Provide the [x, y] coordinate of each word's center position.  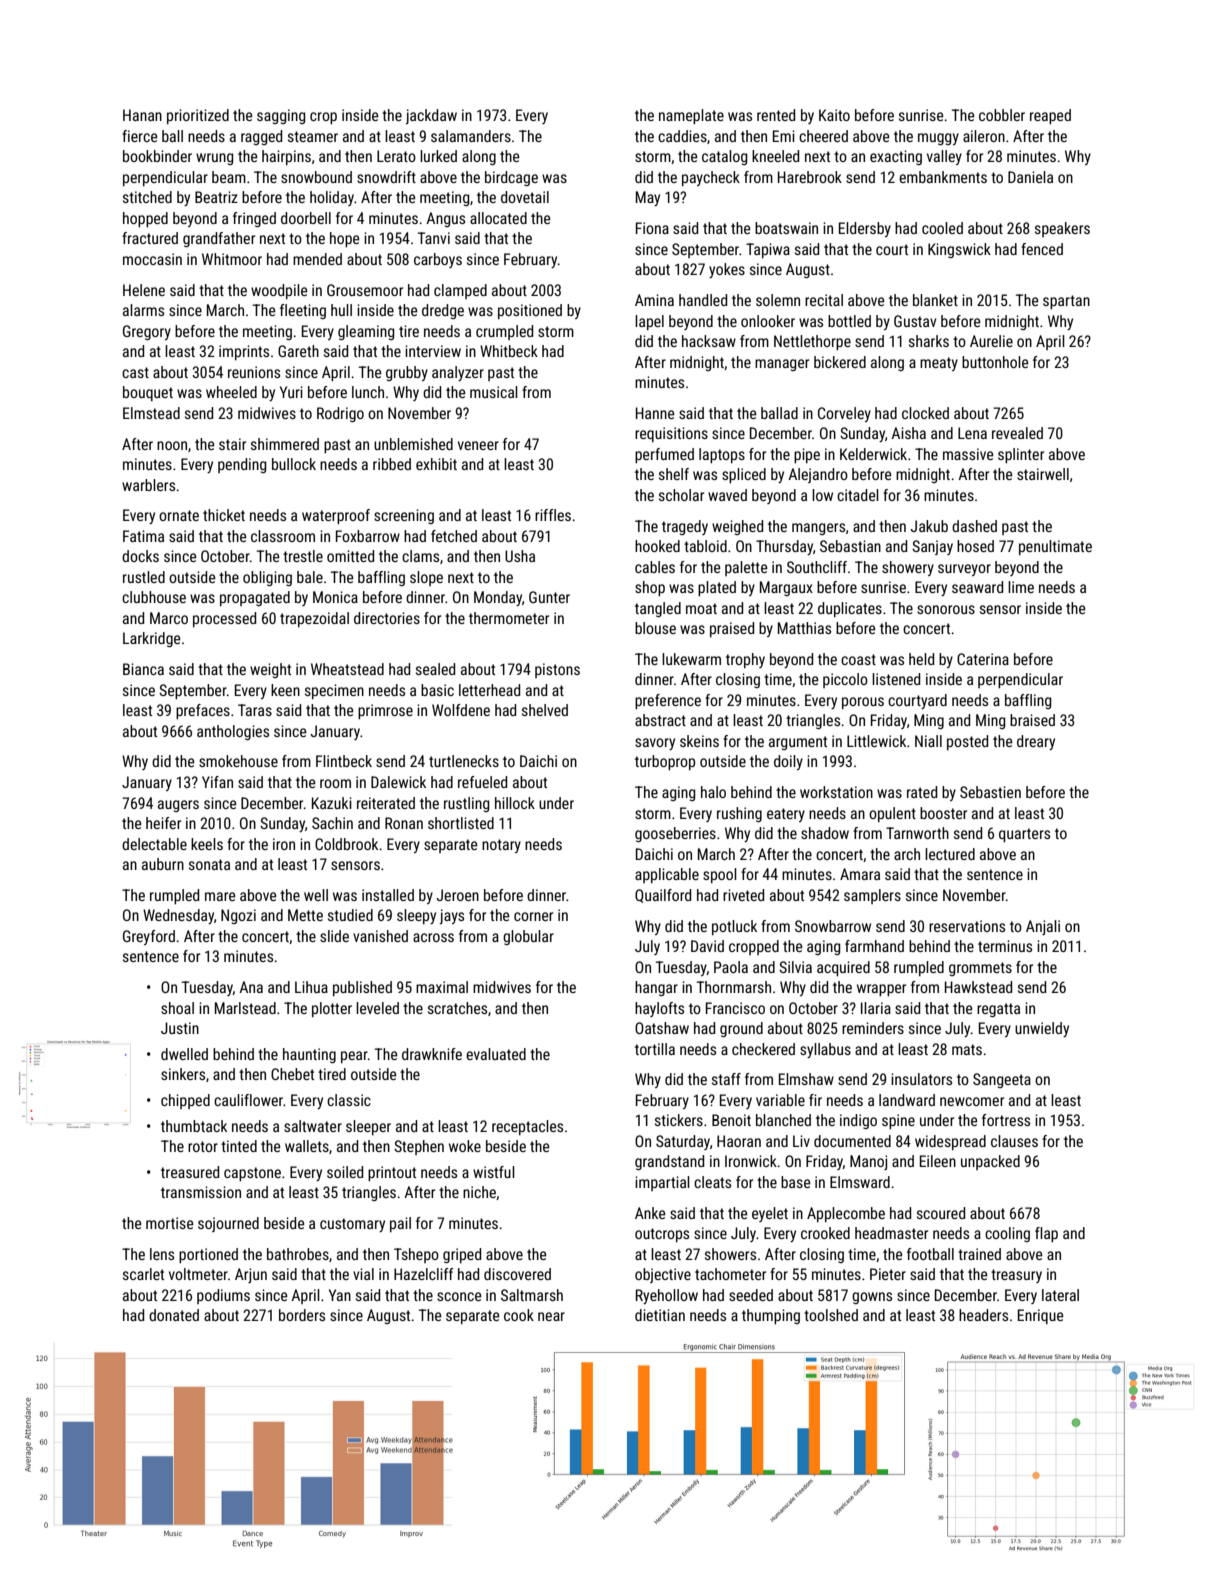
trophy [745, 660]
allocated [498, 218]
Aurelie [991, 341]
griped [462, 1255]
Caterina [983, 659]
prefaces [203, 711]
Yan [340, 1295]
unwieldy [1042, 1029]
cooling [1007, 1234]
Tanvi [434, 238]
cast [135, 372]
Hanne [655, 413]
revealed [1017, 433]
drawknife [432, 1054]
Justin [180, 1028]
